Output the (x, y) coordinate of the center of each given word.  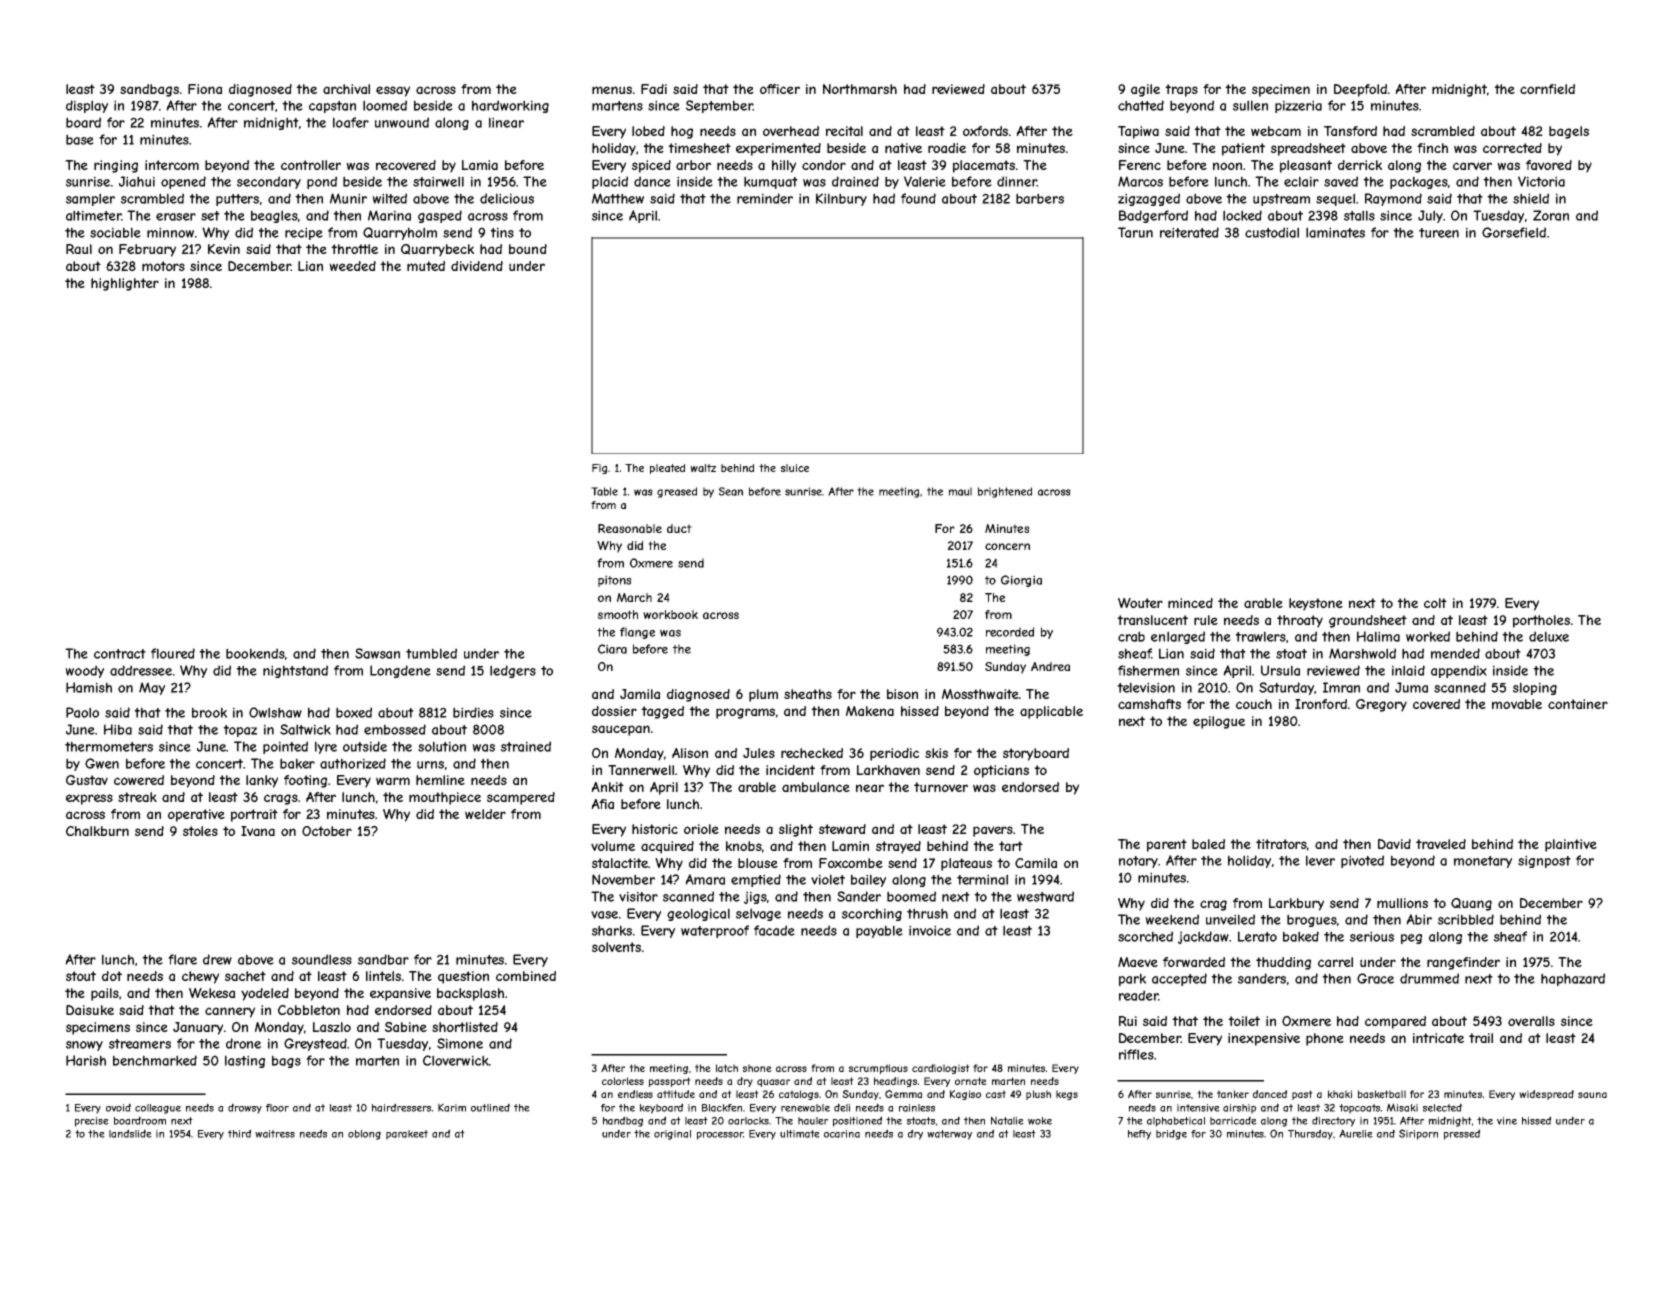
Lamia (480, 165)
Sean (731, 491)
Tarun (1135, 232)
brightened (1005, 492)
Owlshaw (275, 712)
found (918, 198)
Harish (86, 1060)
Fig (599, 469)
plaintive (1571, 845)
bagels (1569, 132)
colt (1435, 603)
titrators (1281, 844)
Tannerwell (641, 770)
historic (655, 829)
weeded (352, 266)
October (327, 831)
